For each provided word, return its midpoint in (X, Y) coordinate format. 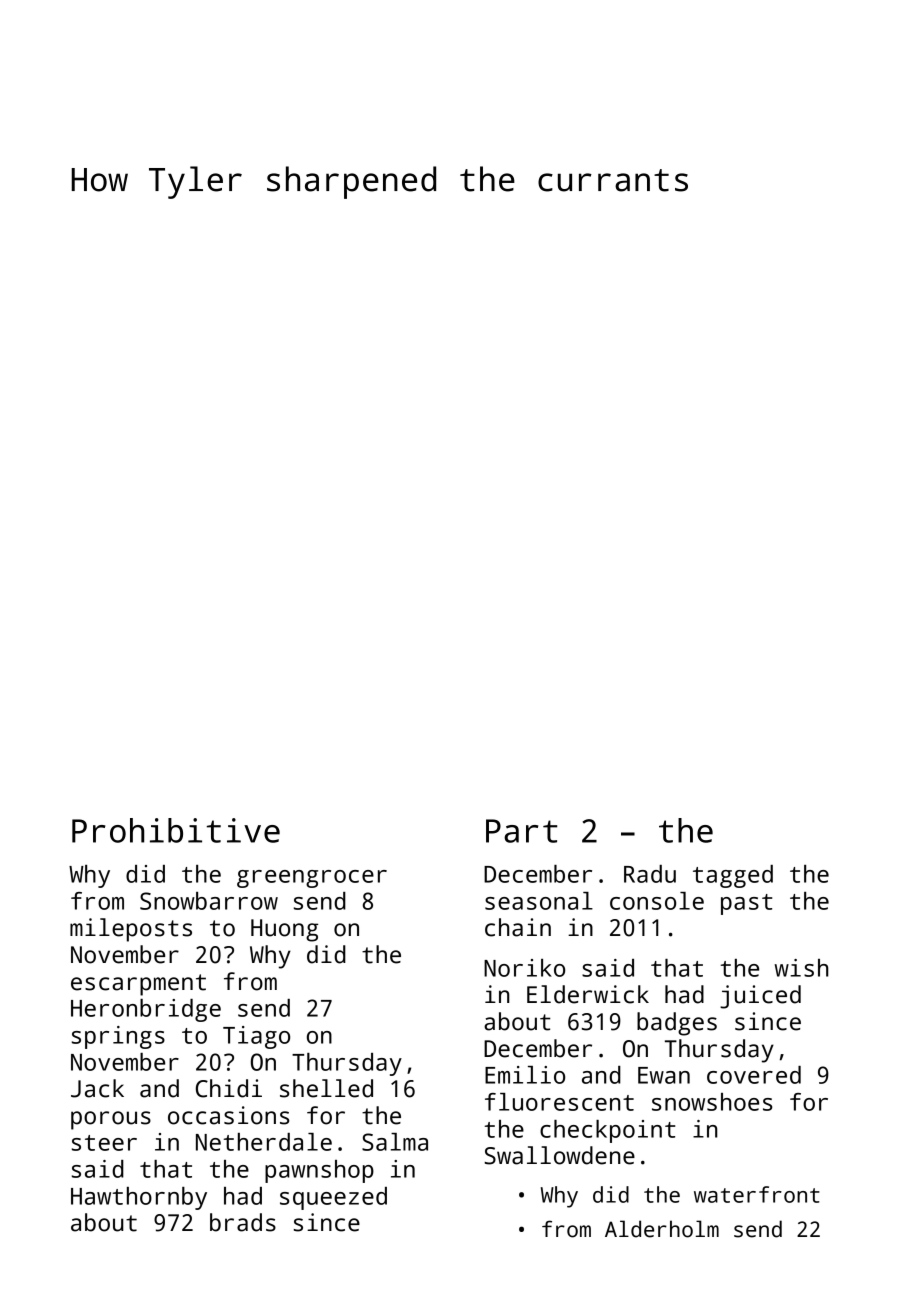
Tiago (256, 1037)
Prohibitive (176, 830)
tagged (733, 876)
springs (118, 1037)
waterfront (757, 1194)
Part (521, 831)
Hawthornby (139, 1198)
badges (677, 1024)
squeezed (333, 1198)
